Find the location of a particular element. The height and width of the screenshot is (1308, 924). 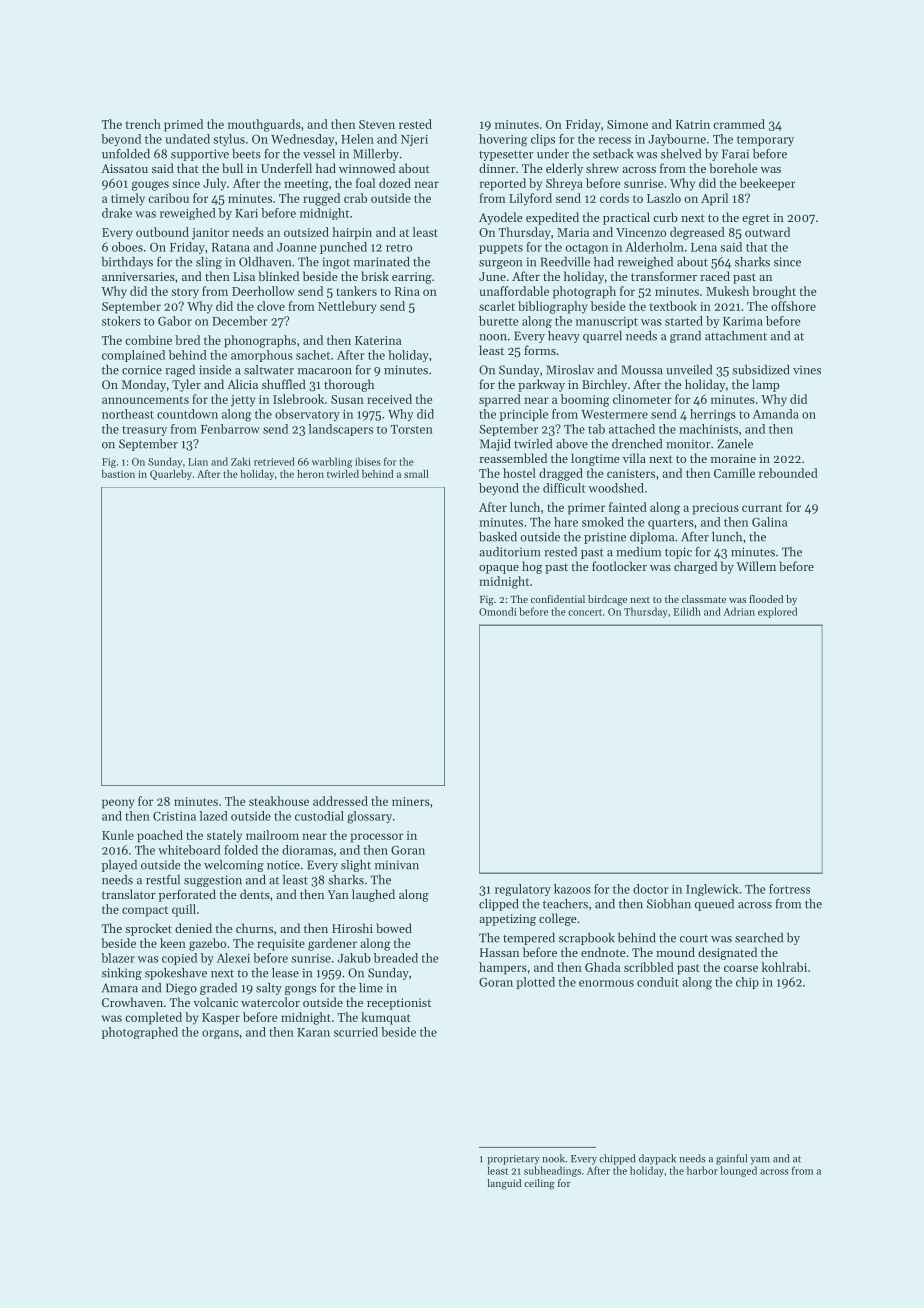

organs is located at coordinates (220, 1034).
